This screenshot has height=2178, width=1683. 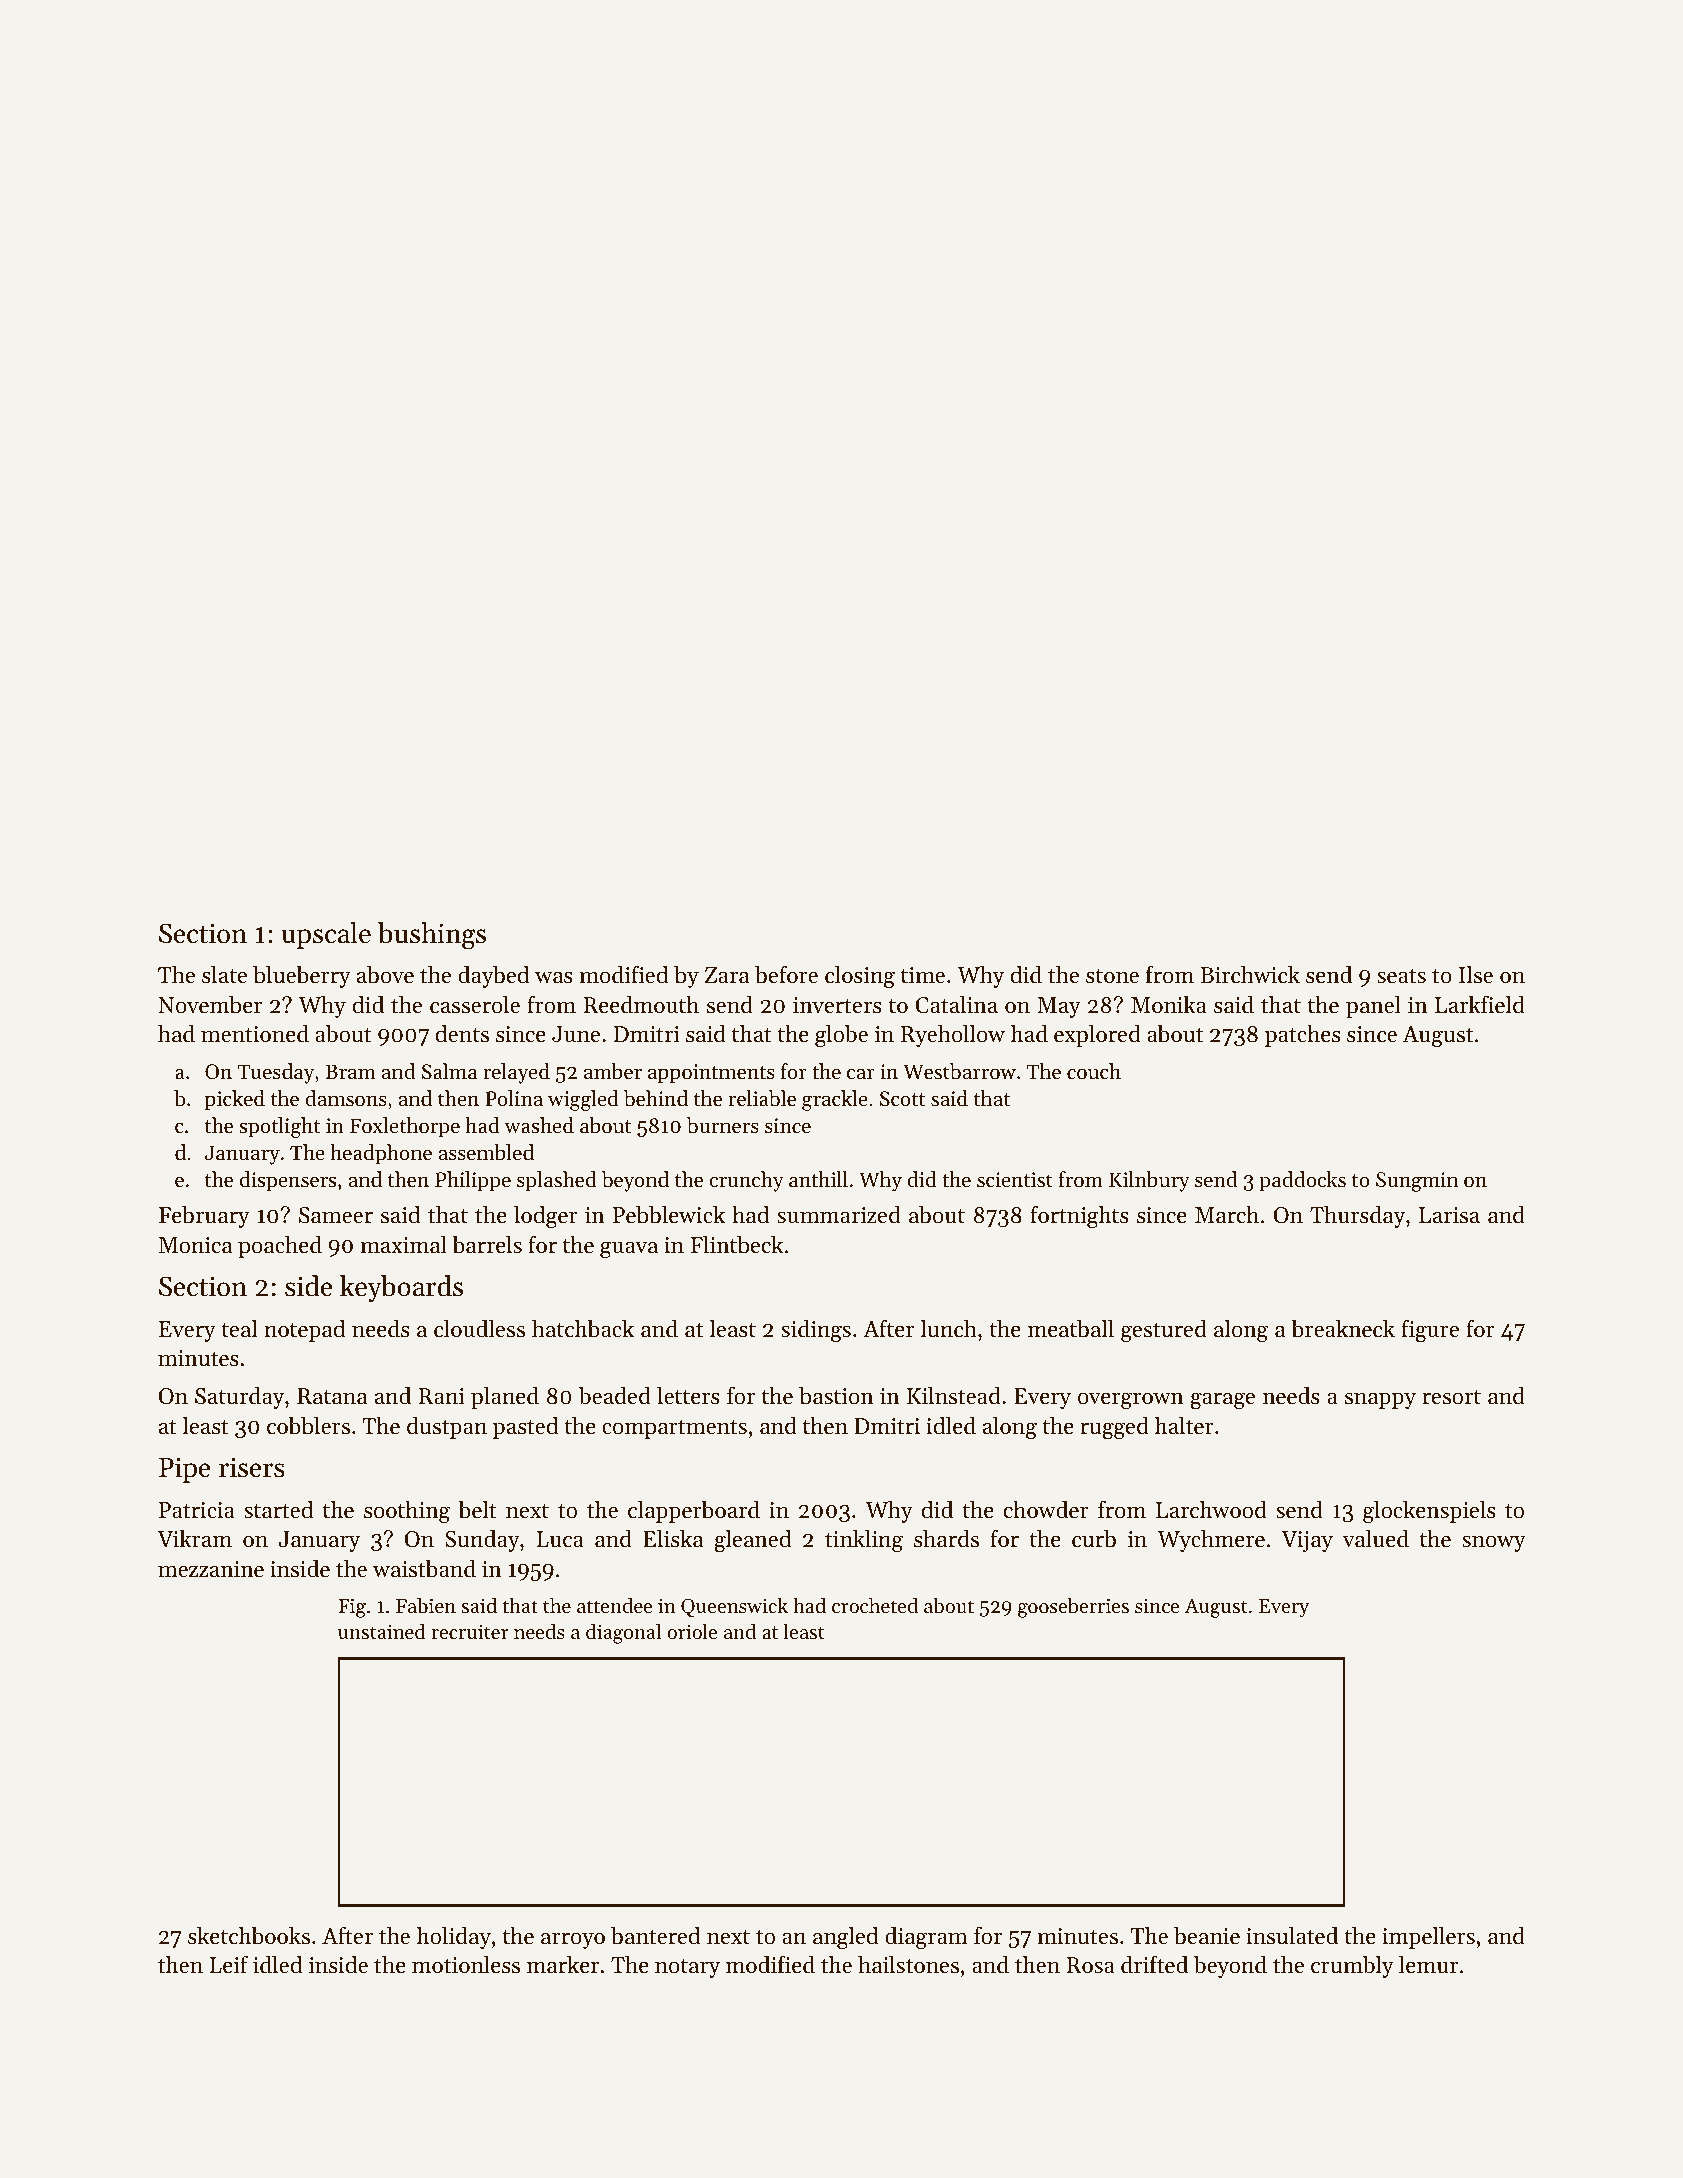 What do you see at coordinates (382, 1631) in the screenshot?
I see `unstained` at bounding box center [382, 1631].
